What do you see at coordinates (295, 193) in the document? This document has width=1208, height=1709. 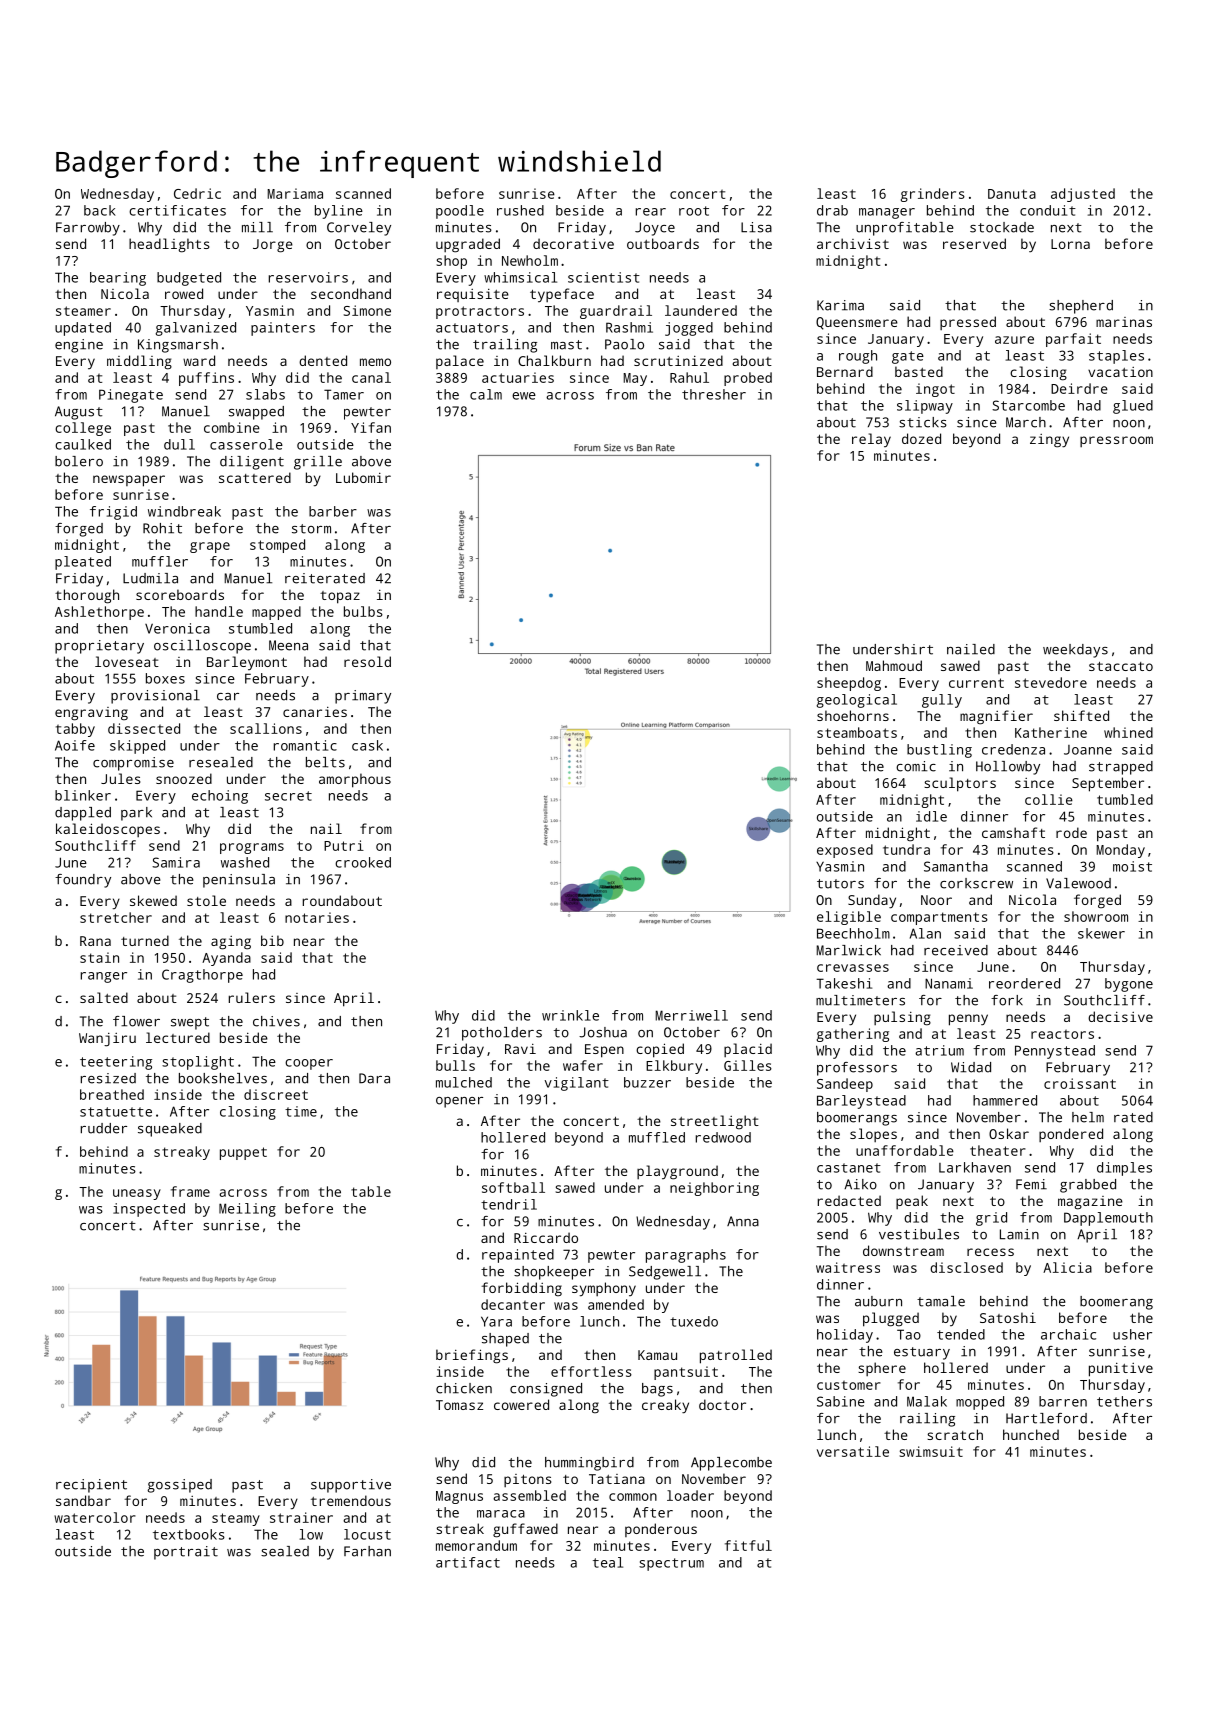 I see `Mariama` at bounding box center [295, 193].
